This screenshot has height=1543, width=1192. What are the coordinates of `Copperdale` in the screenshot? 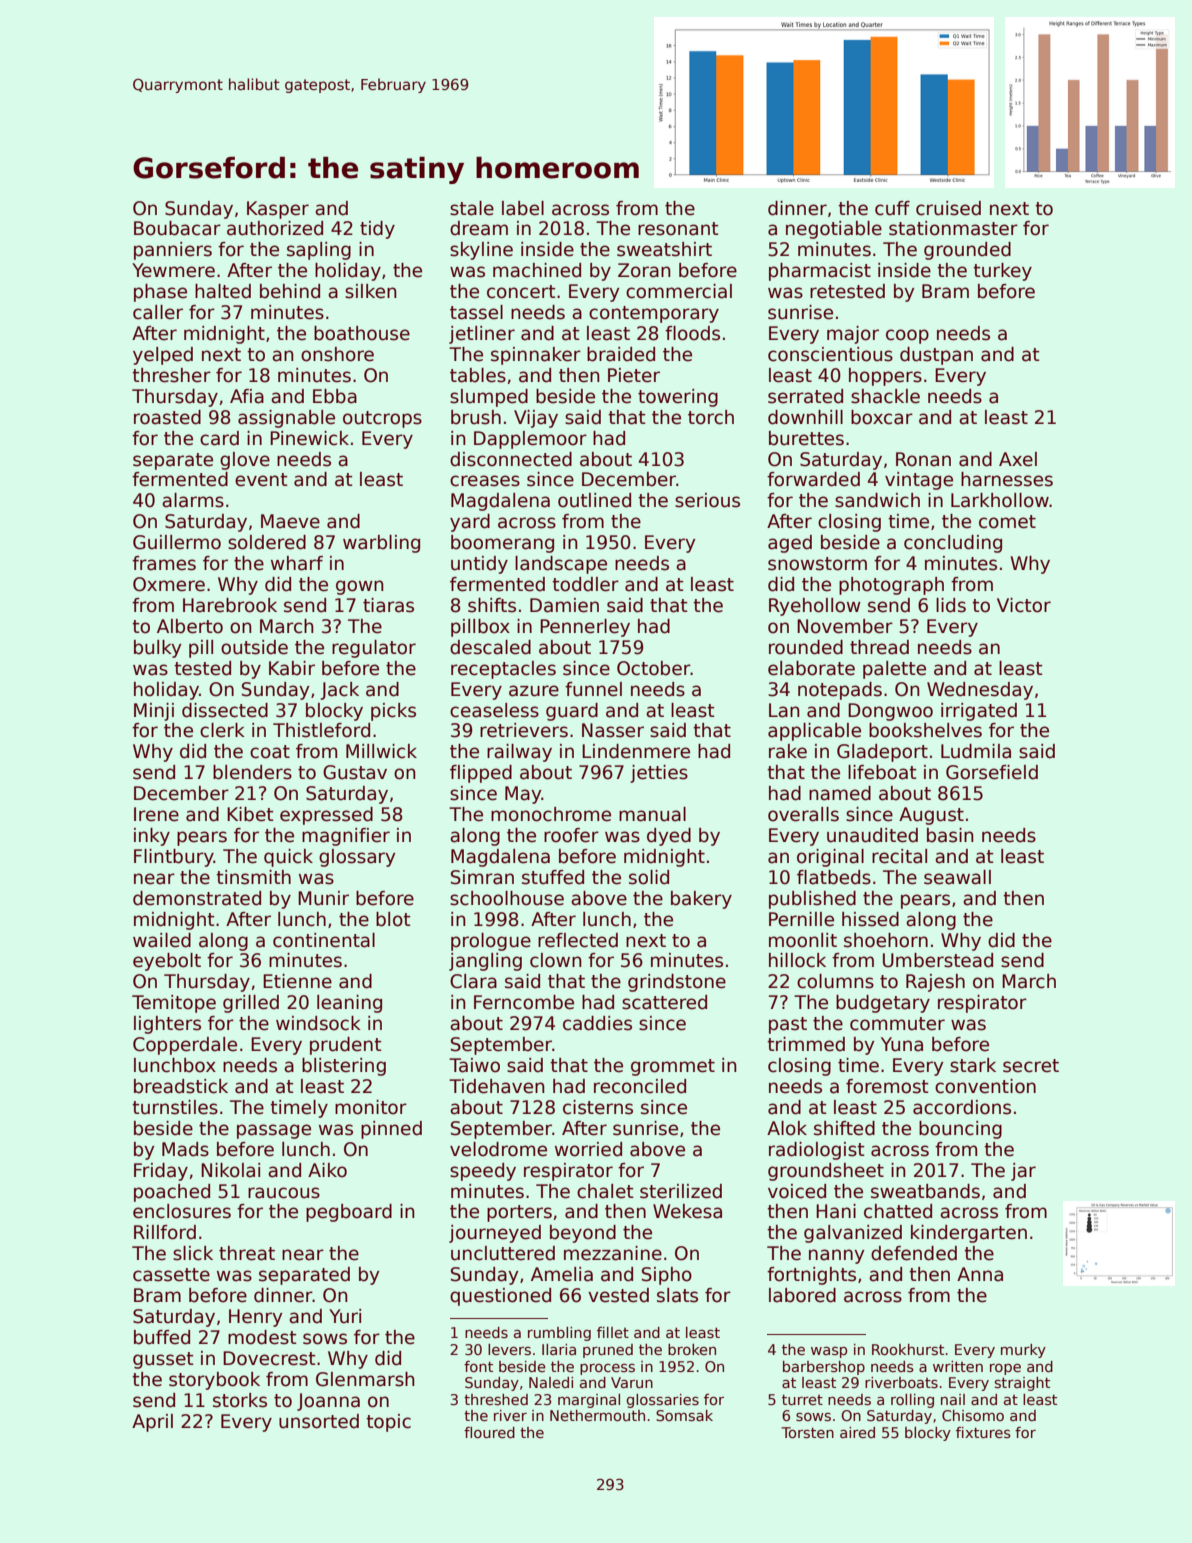 It's located at (185, 1046).
